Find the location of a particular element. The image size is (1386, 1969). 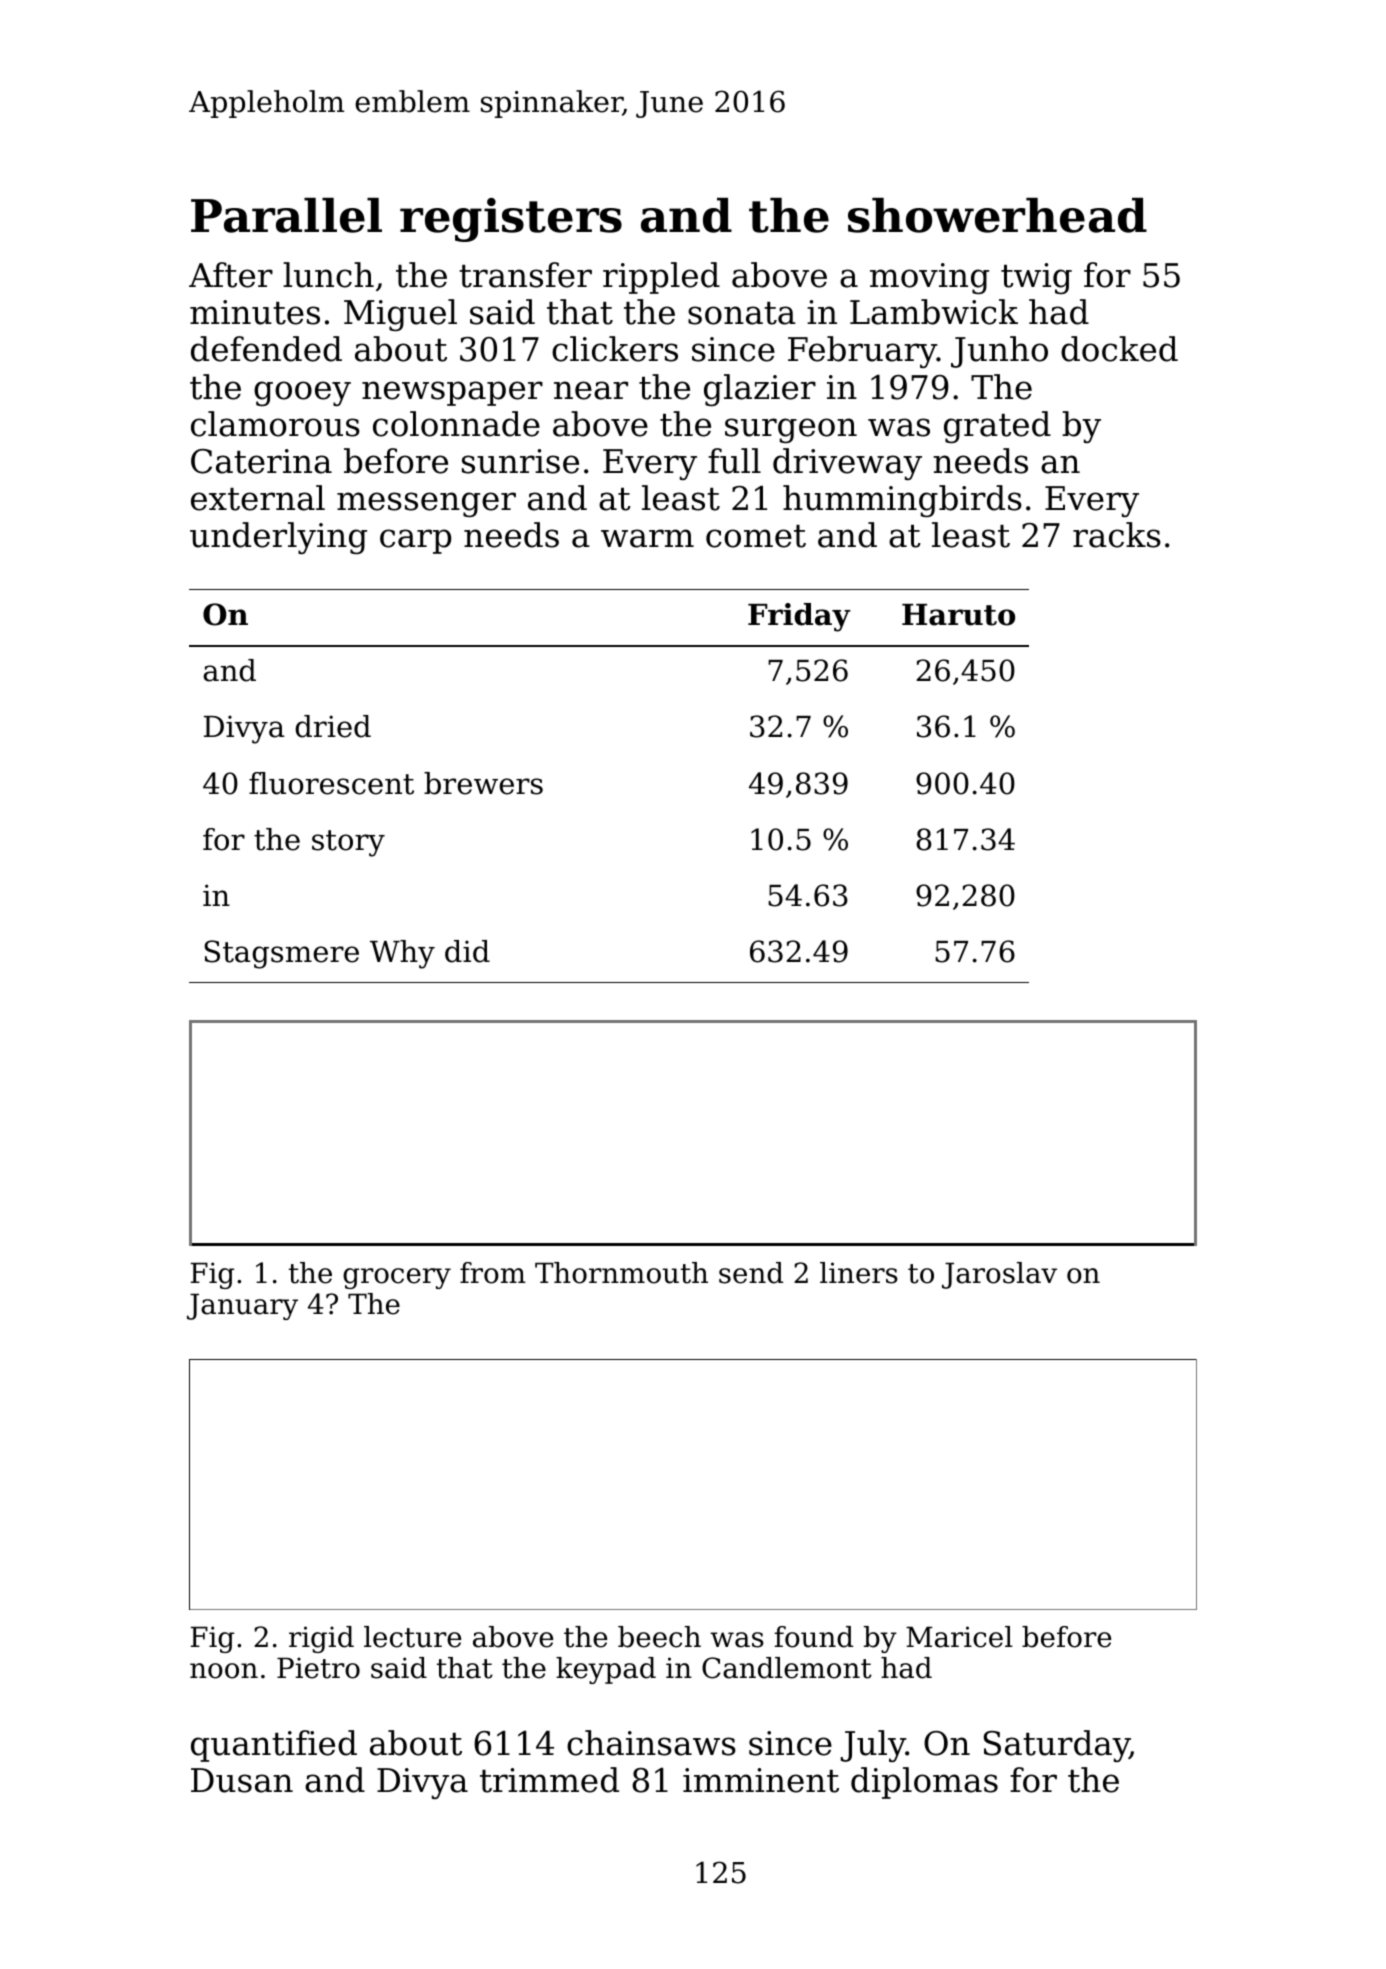

noon is located at coordinates (224, 1671).
